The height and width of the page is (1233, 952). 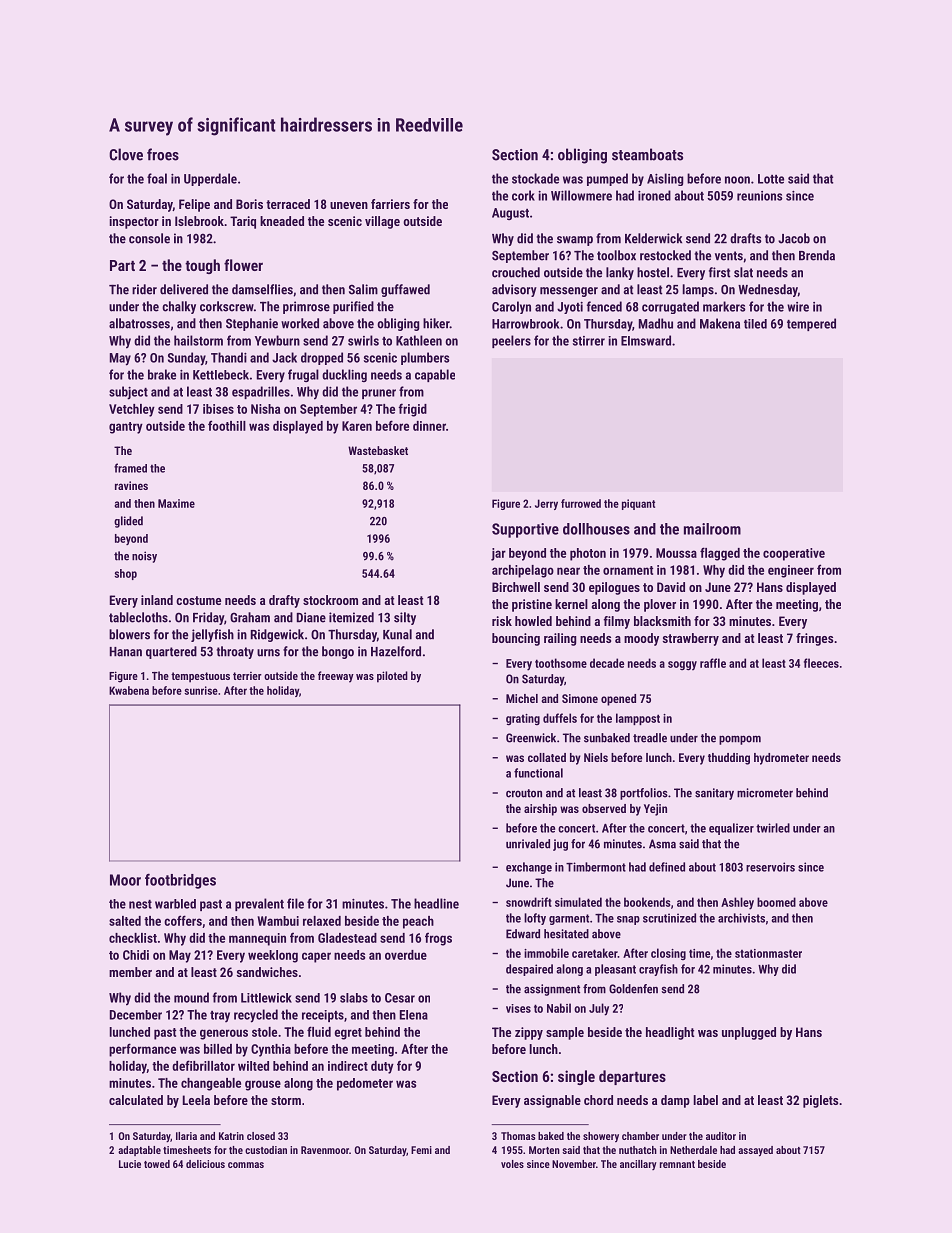 I want to click on farriers, so click(x=390, y=204).
